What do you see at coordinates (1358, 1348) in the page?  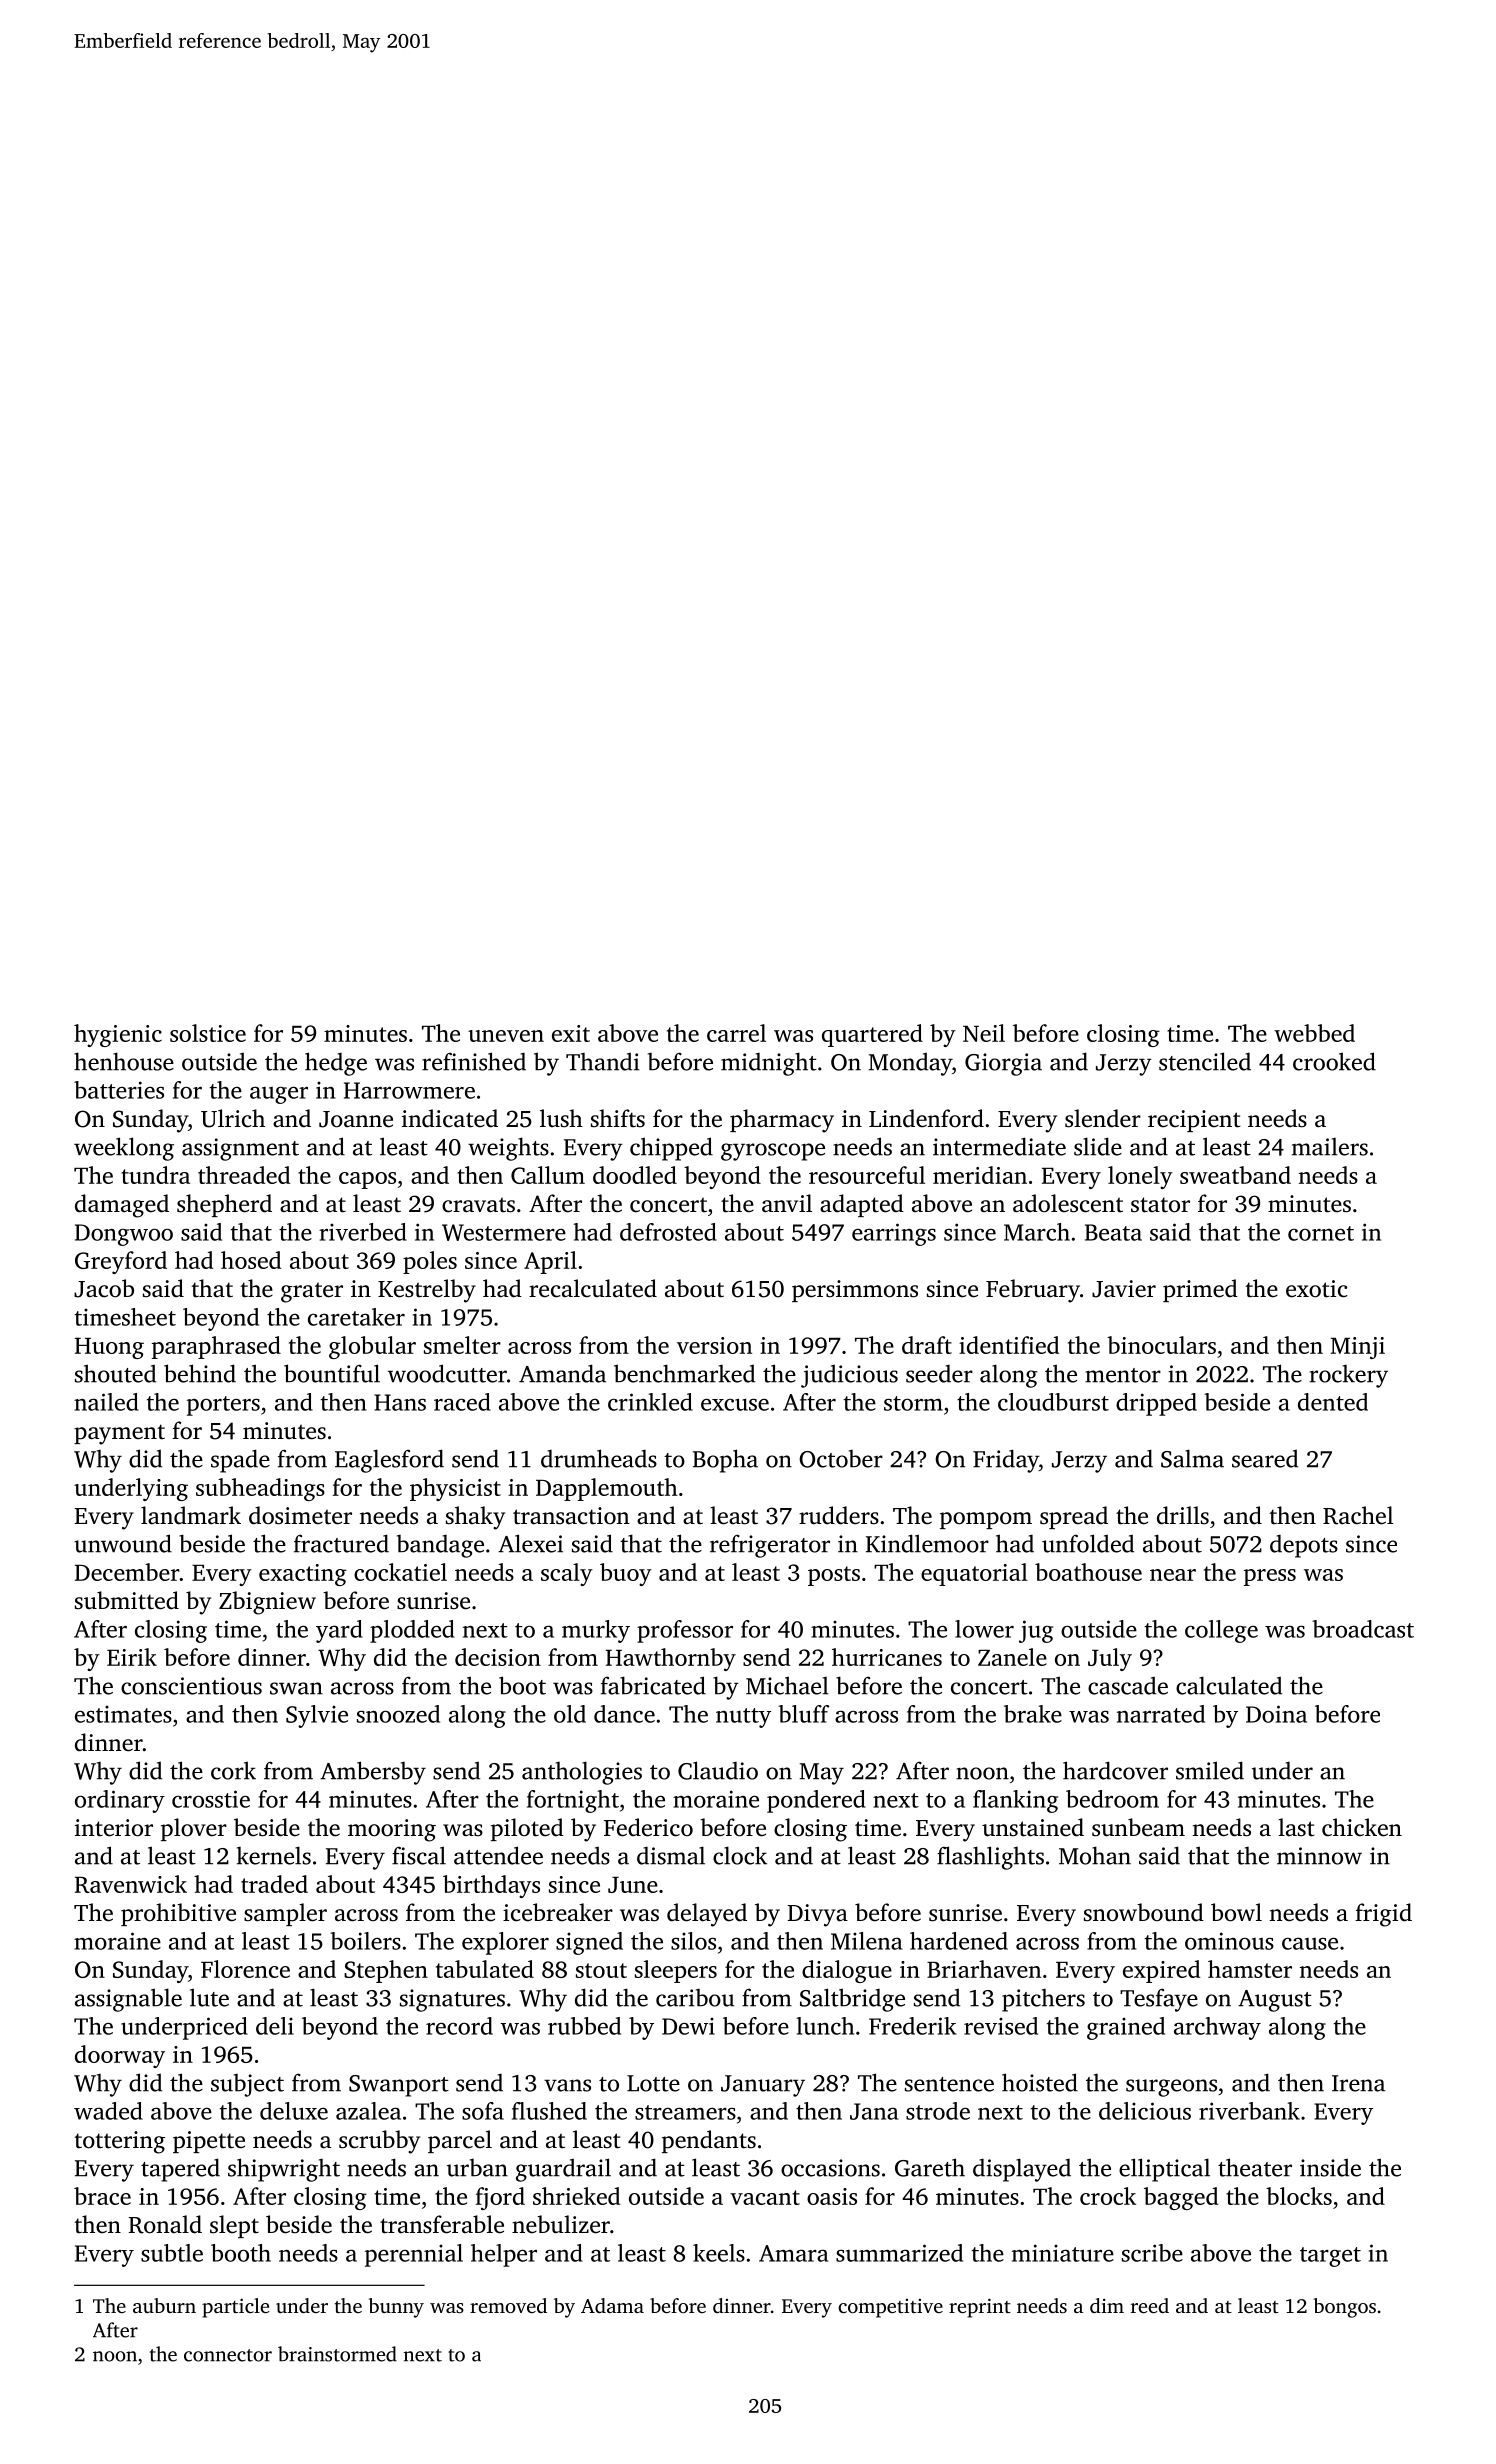 I see `Minji` at bounding box center [1358, 1348].
